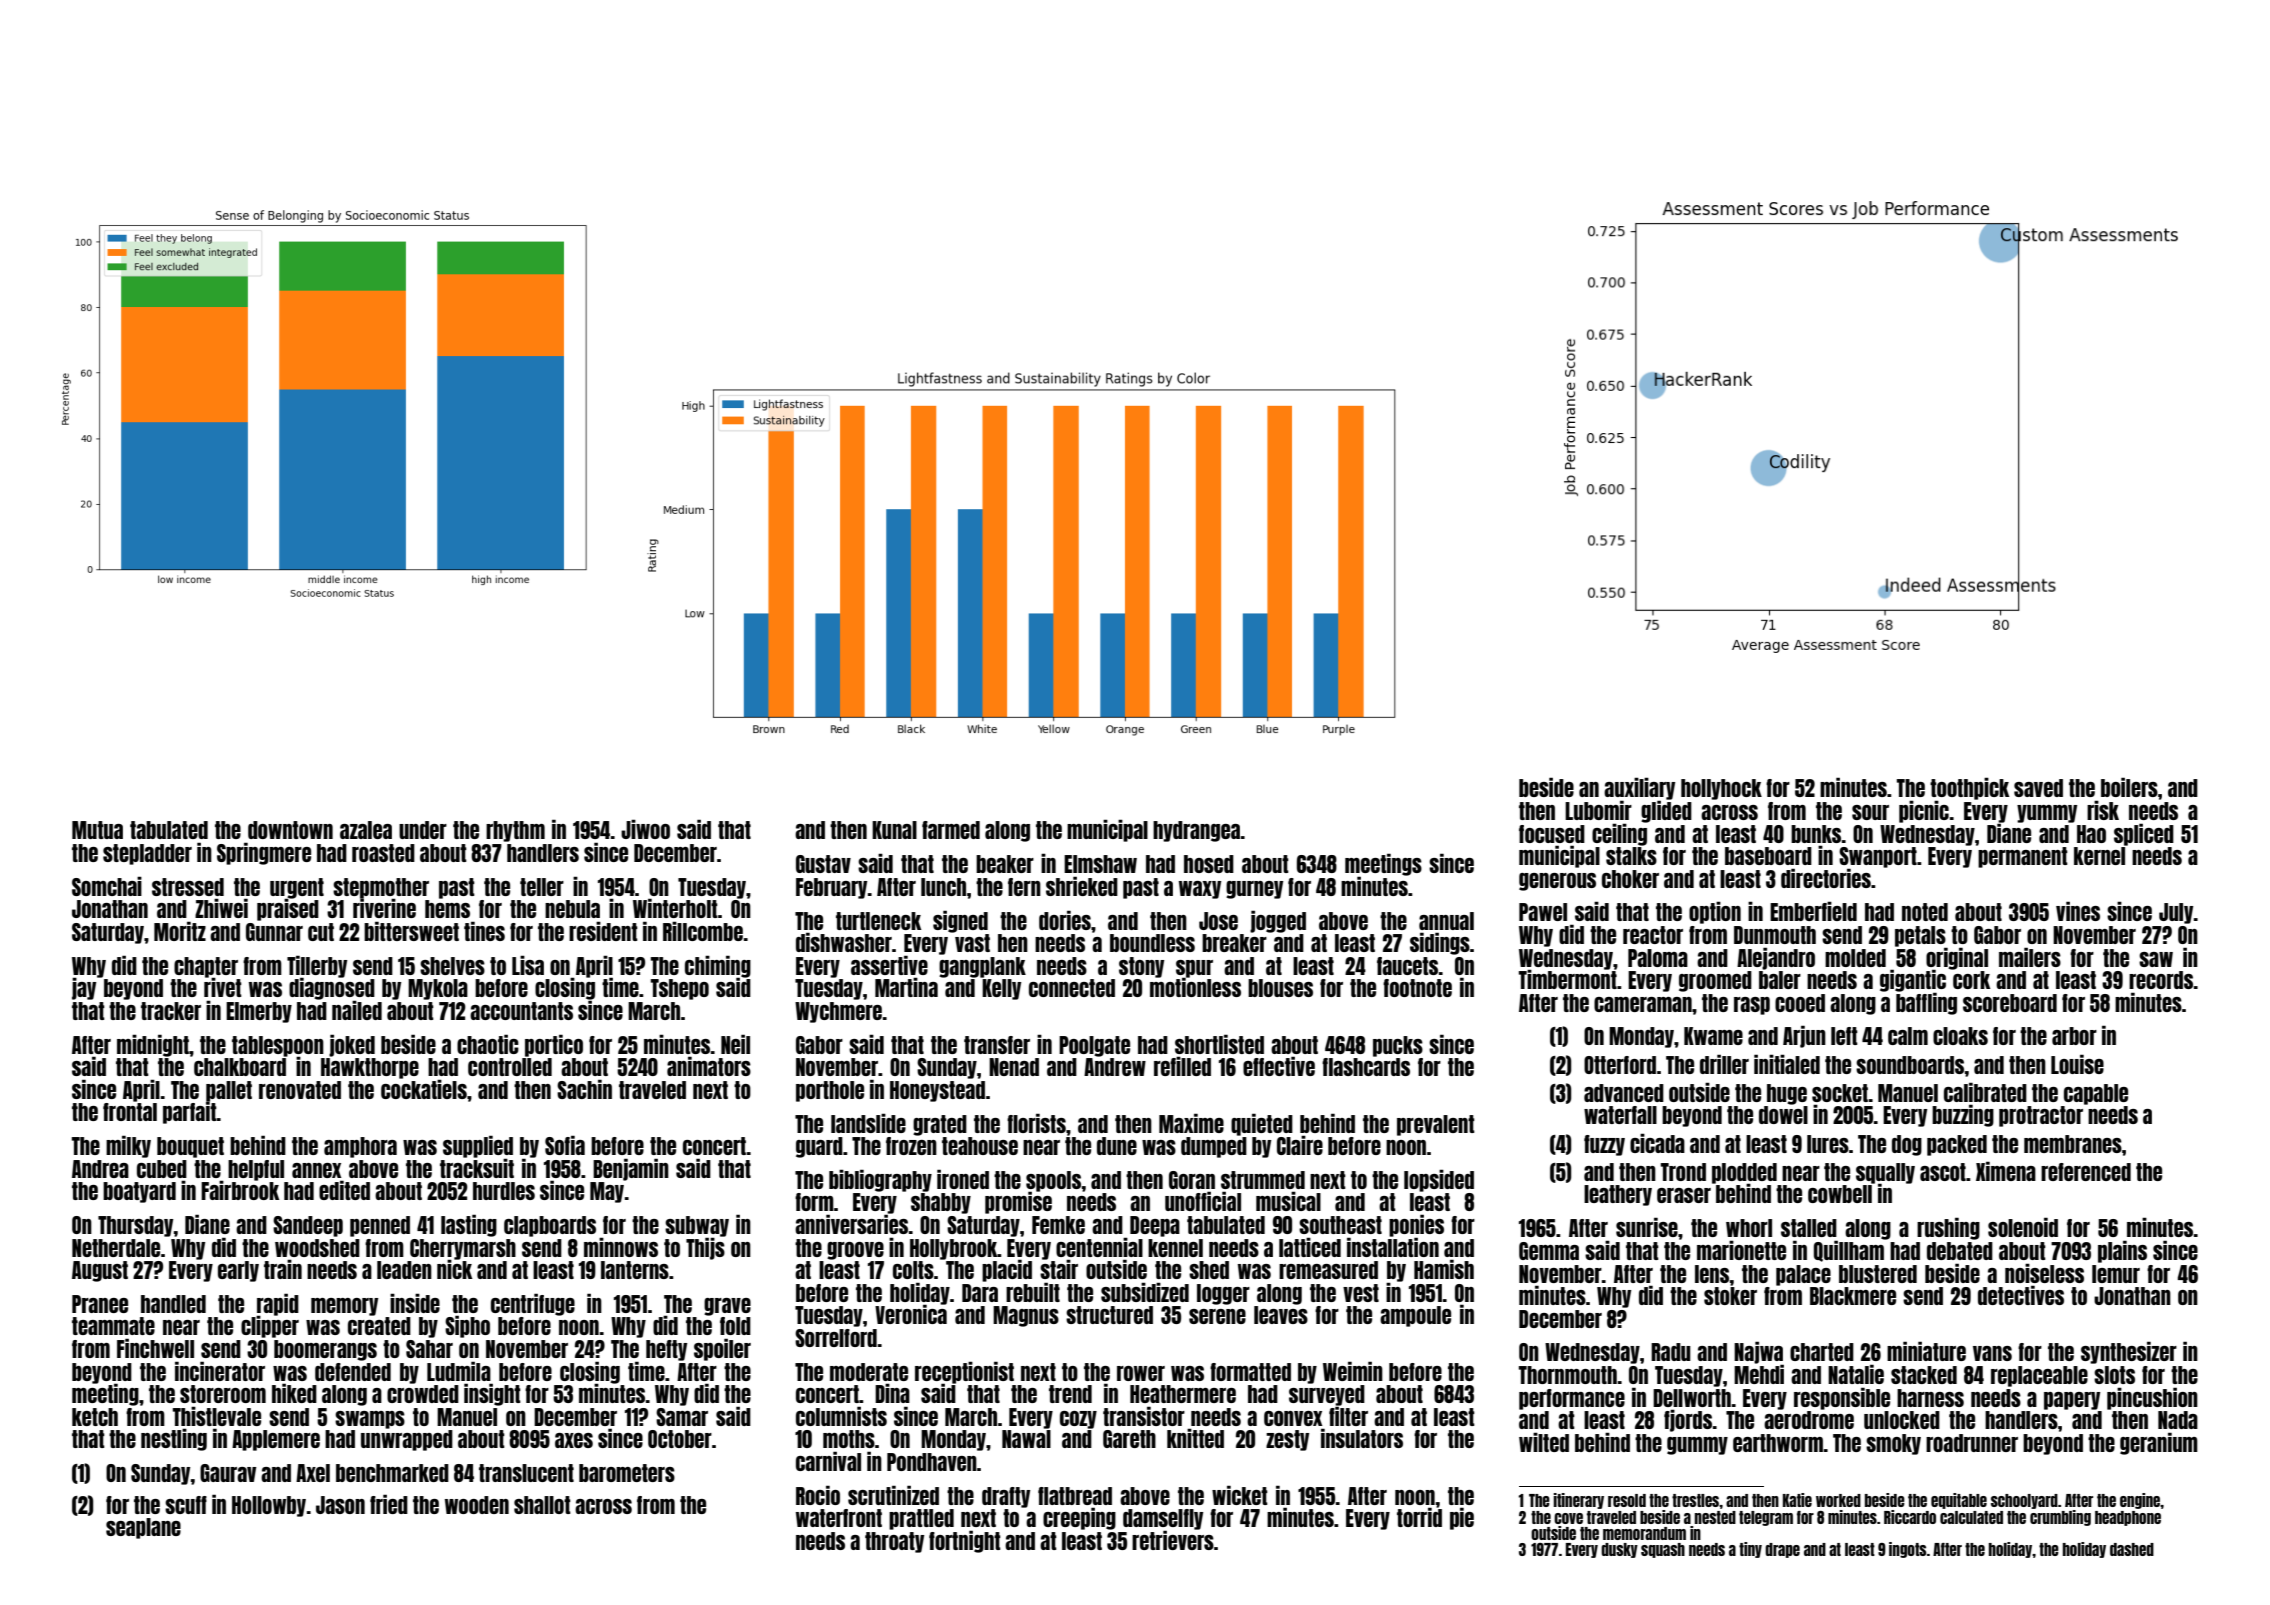 The width and height of the page is (2270, 1605). What do you see at coordinates (180, 931) in the page?
I see `Moritz` at bounding box center [180, 931].
